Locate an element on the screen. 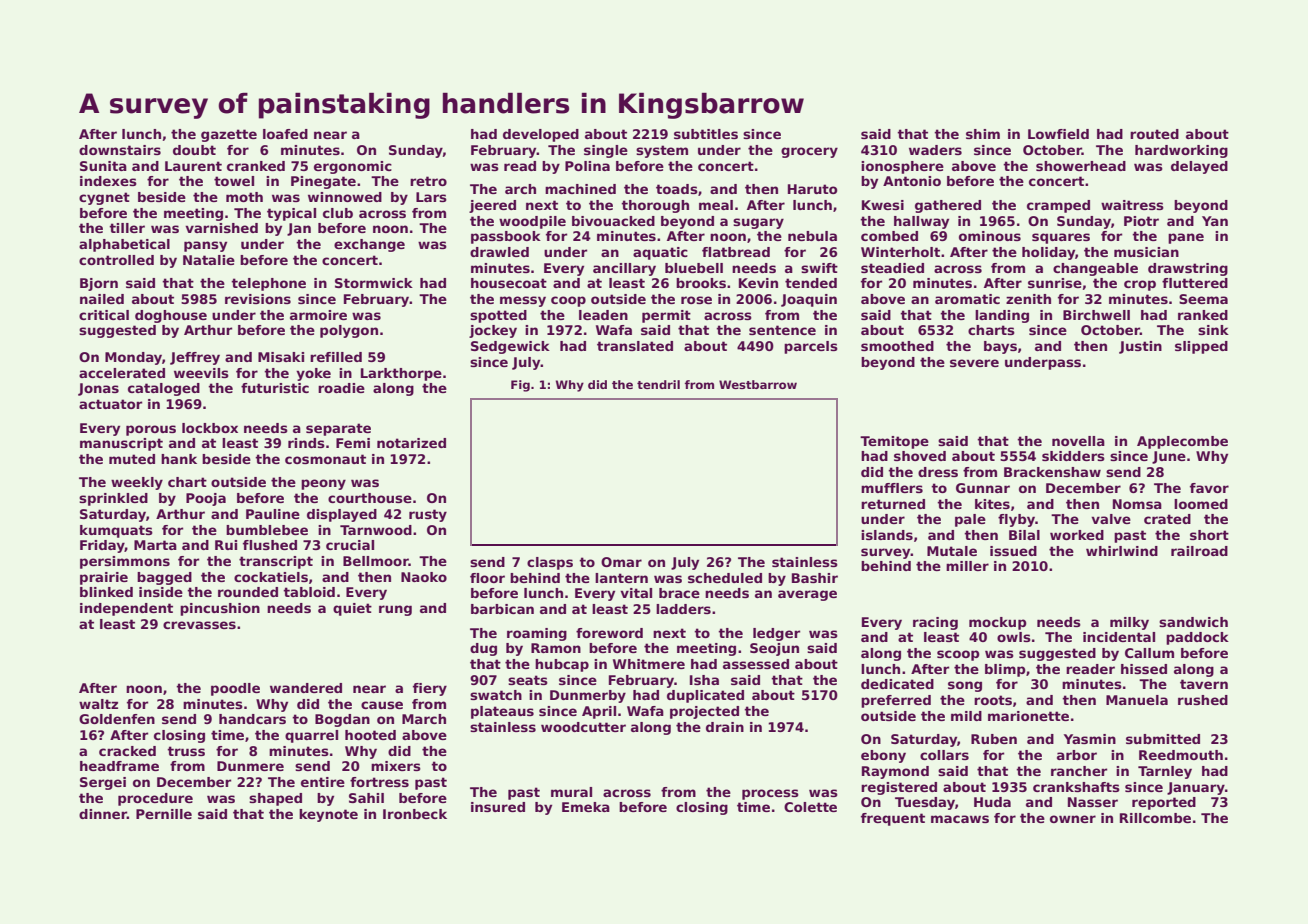  crevasses is located at coordinates (199, 625).
